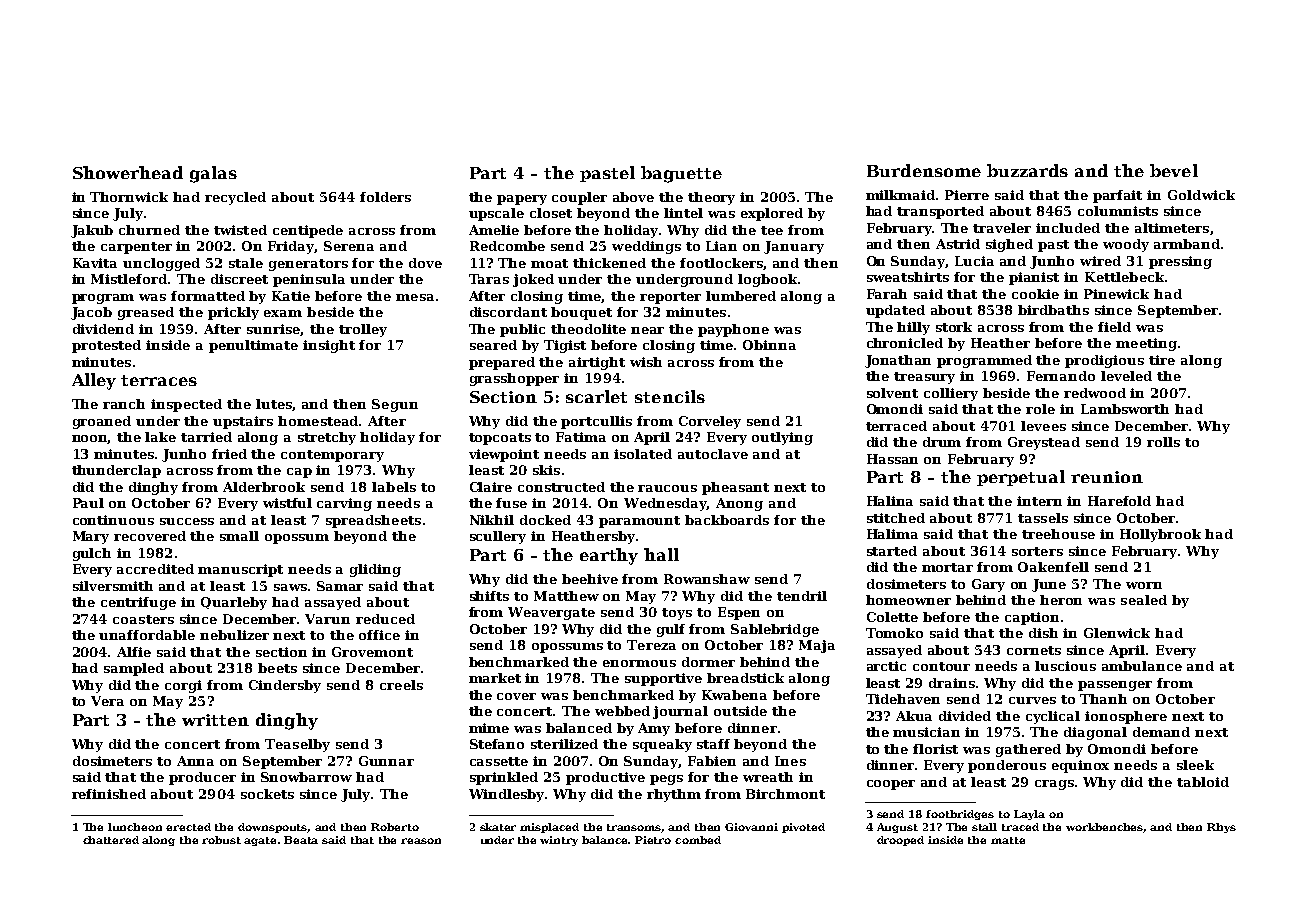 The width and height of the screenshot is (1308, 924). What do you see at coordinates (988, 585) in the screenshot?
I see `Gary` at bounding box center [988, 585].
